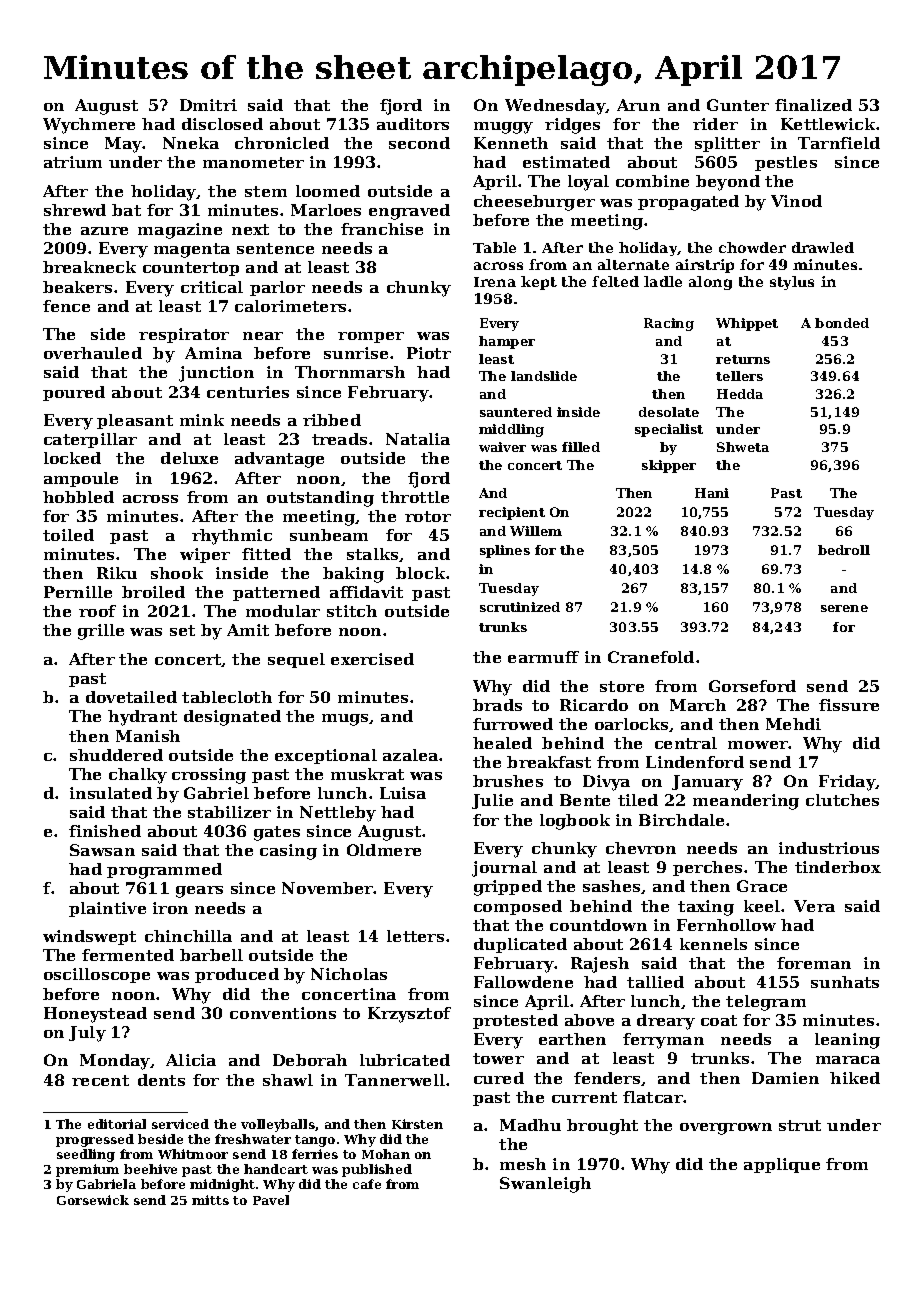  I want to click on fence, so click(66, 306).
